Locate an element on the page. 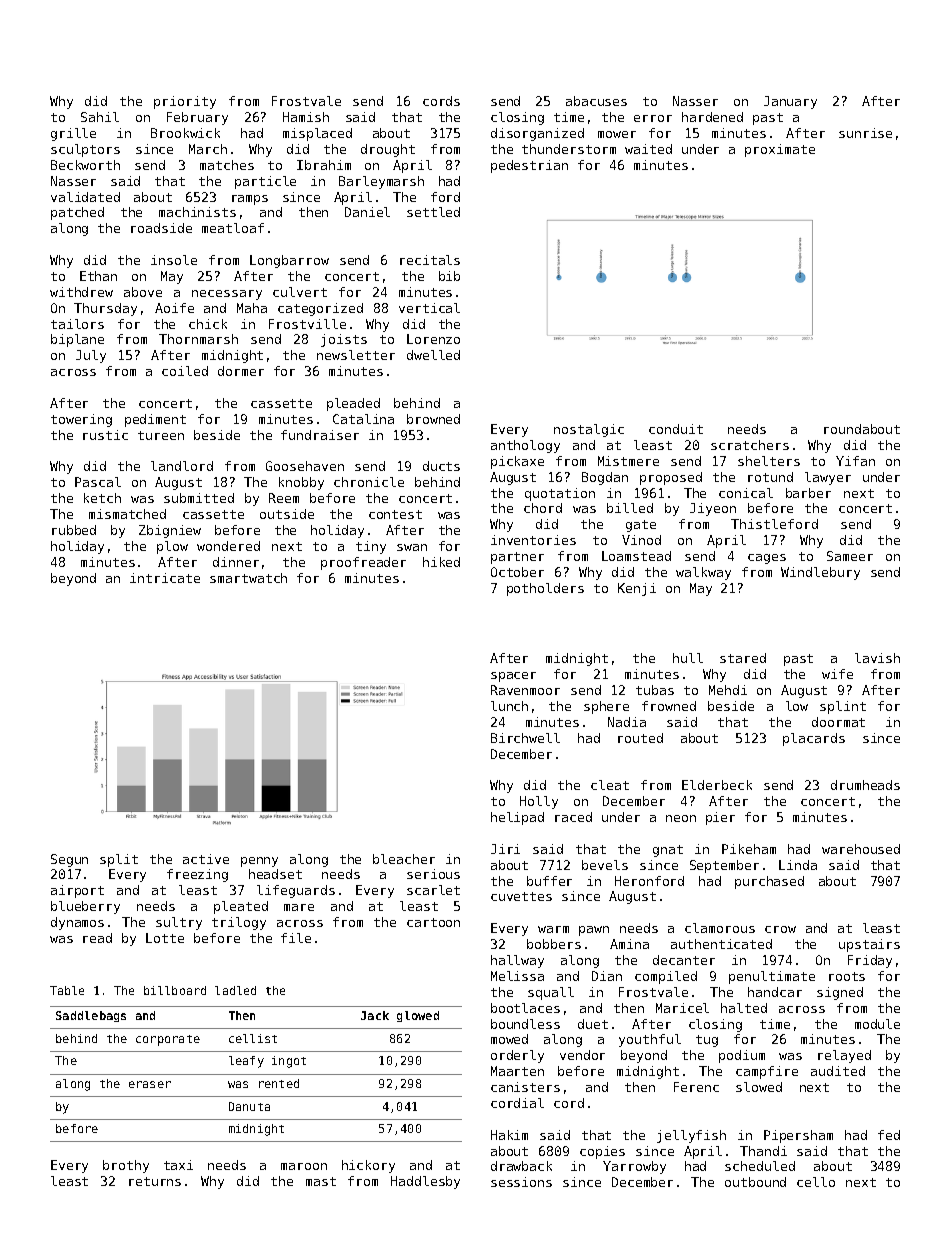  intricate is located at coordinates (165, 578).
